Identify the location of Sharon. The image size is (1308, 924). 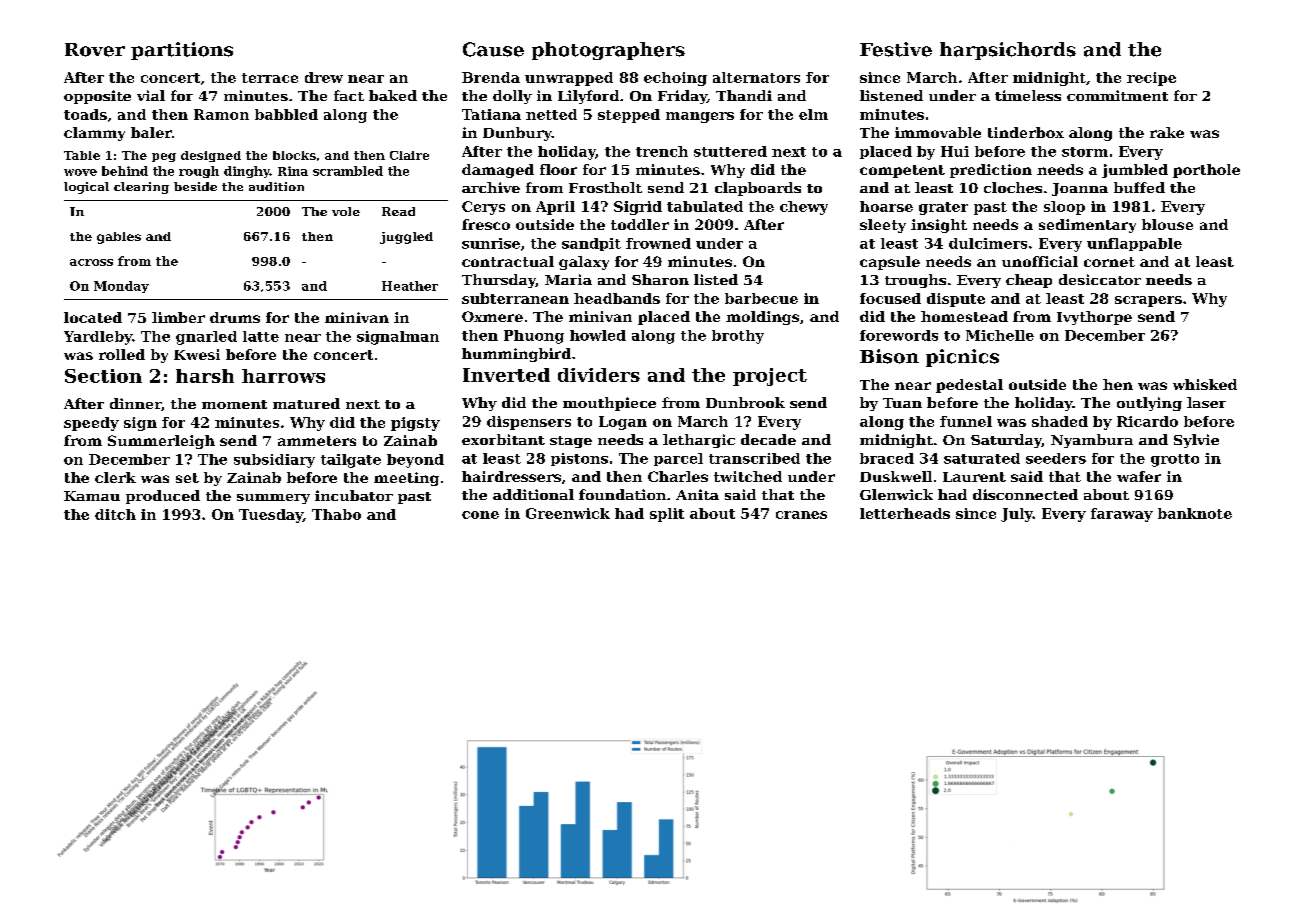
(660, 279).
